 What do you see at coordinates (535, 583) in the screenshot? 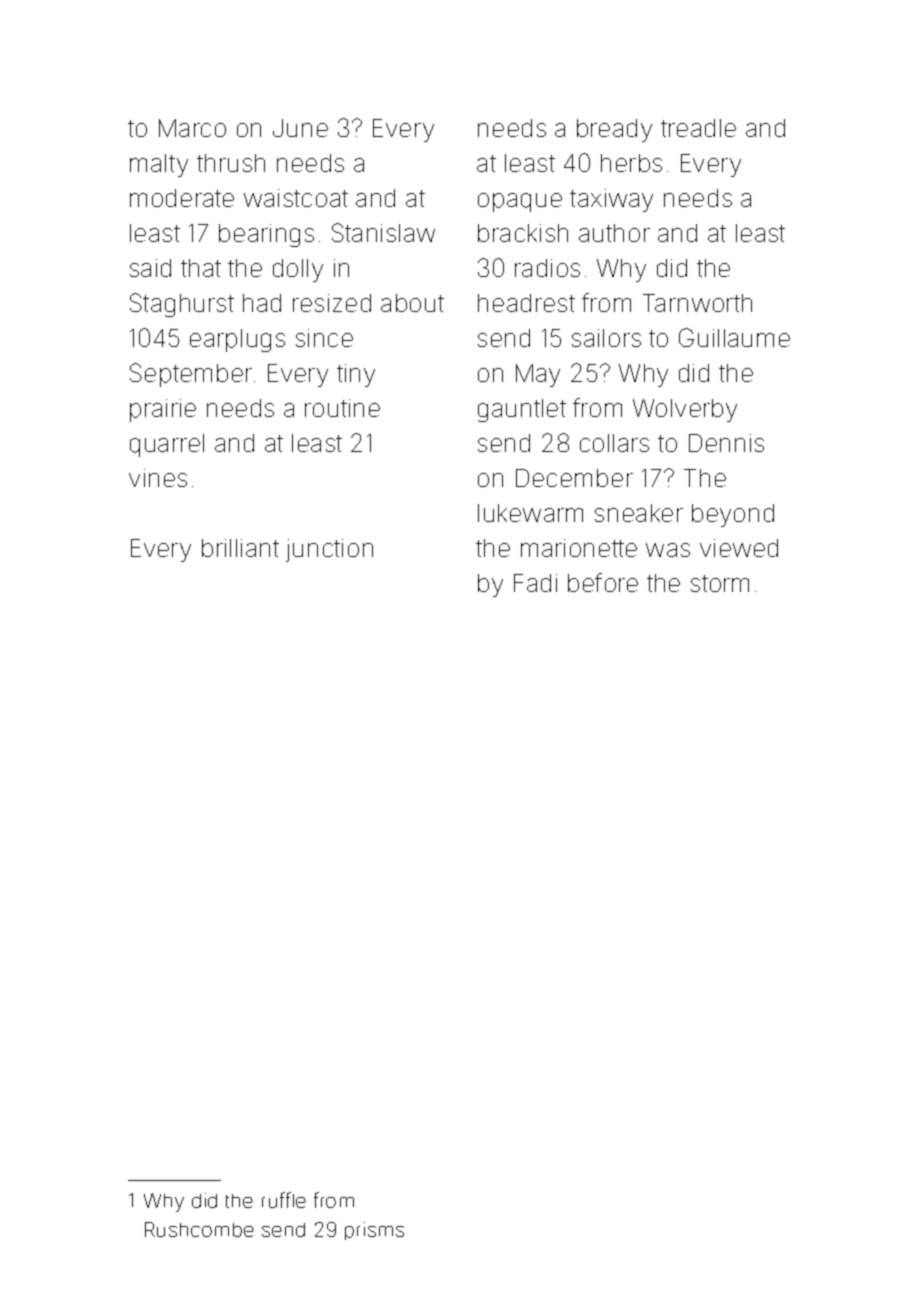
I see `Fadi` at bounding box center [535, 583].
